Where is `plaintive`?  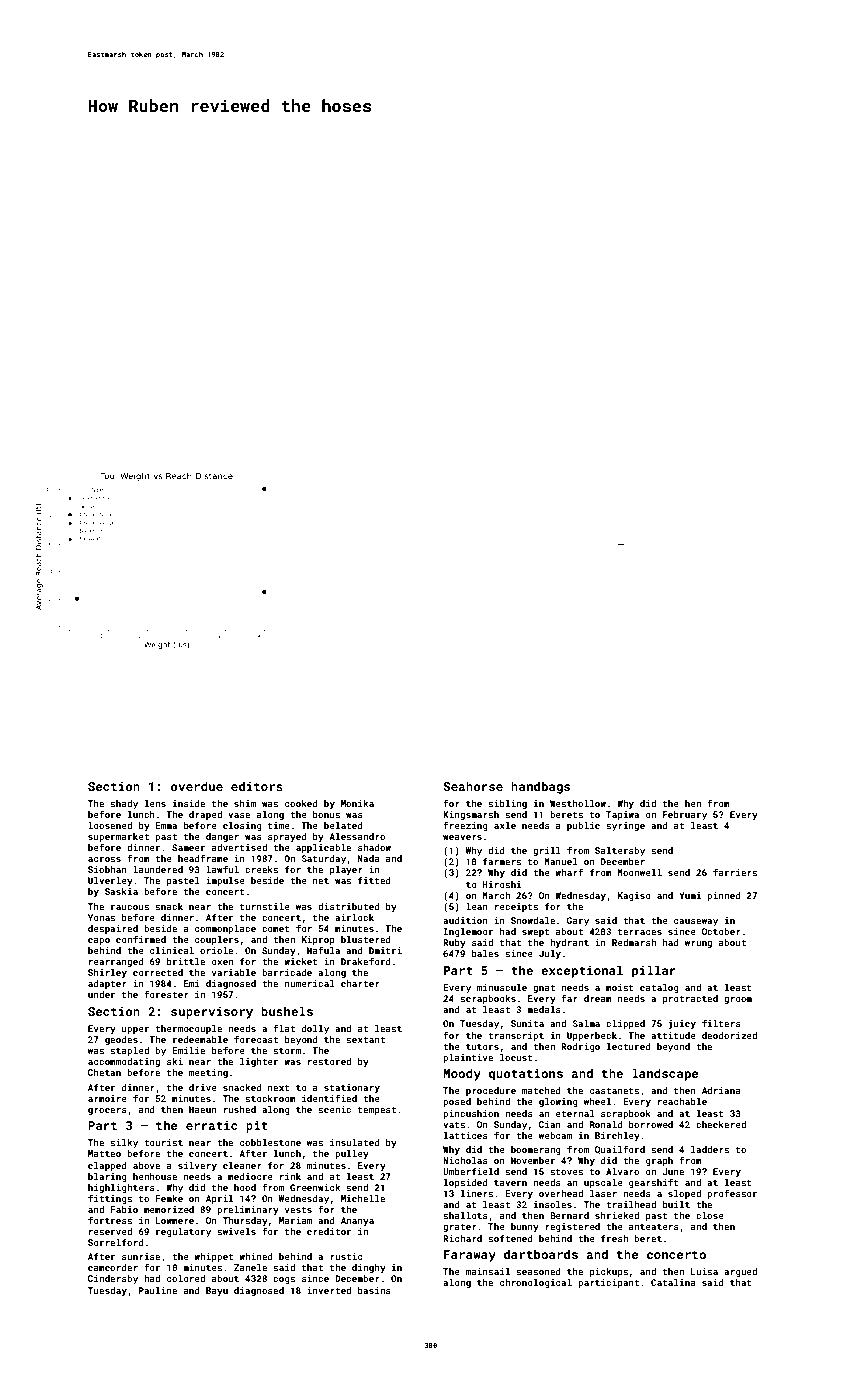 plaintive is located at coordinates (468, 1058).
